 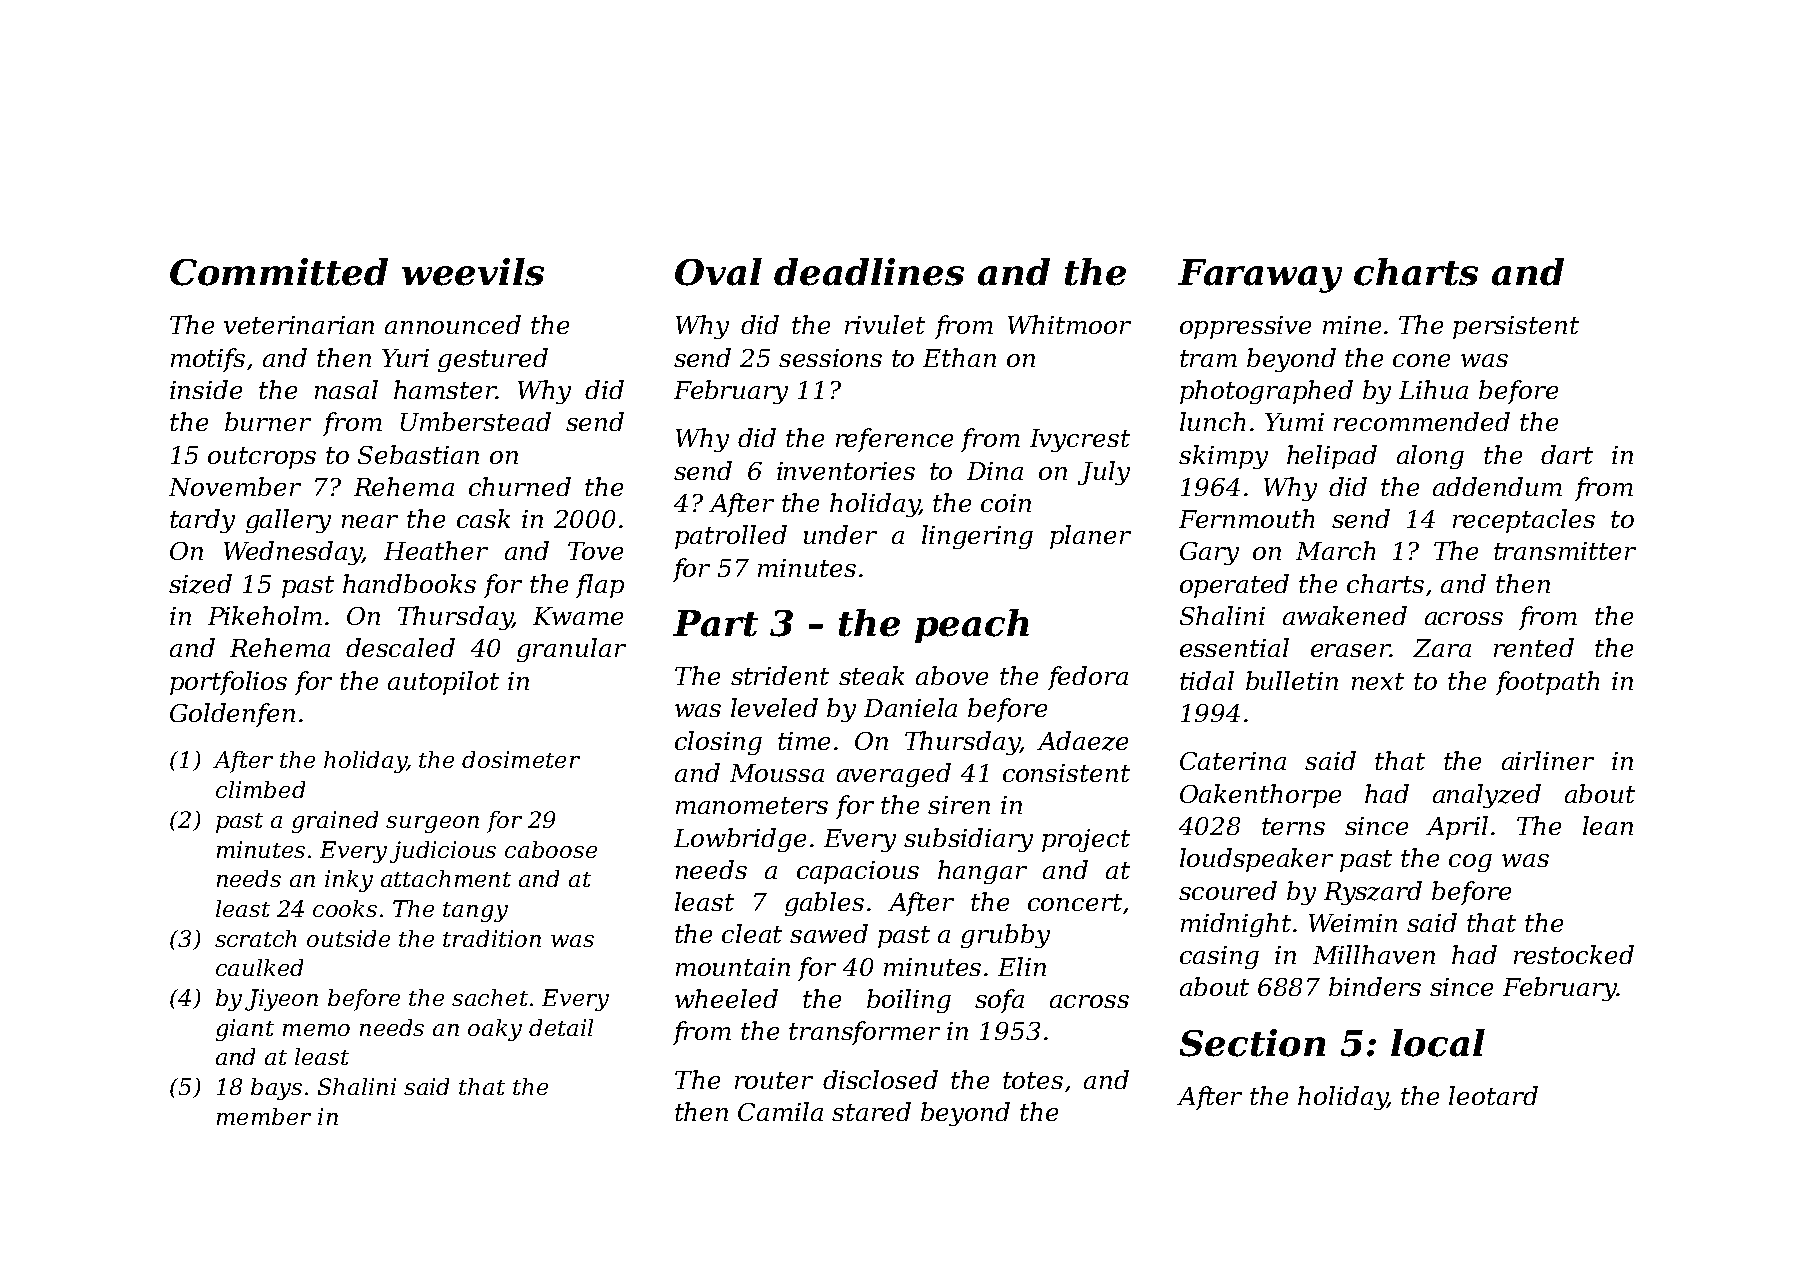 What do you see at coordinates (1524, 521) in the document?
I see `receptacles` at bounding box center [1524, 521].
